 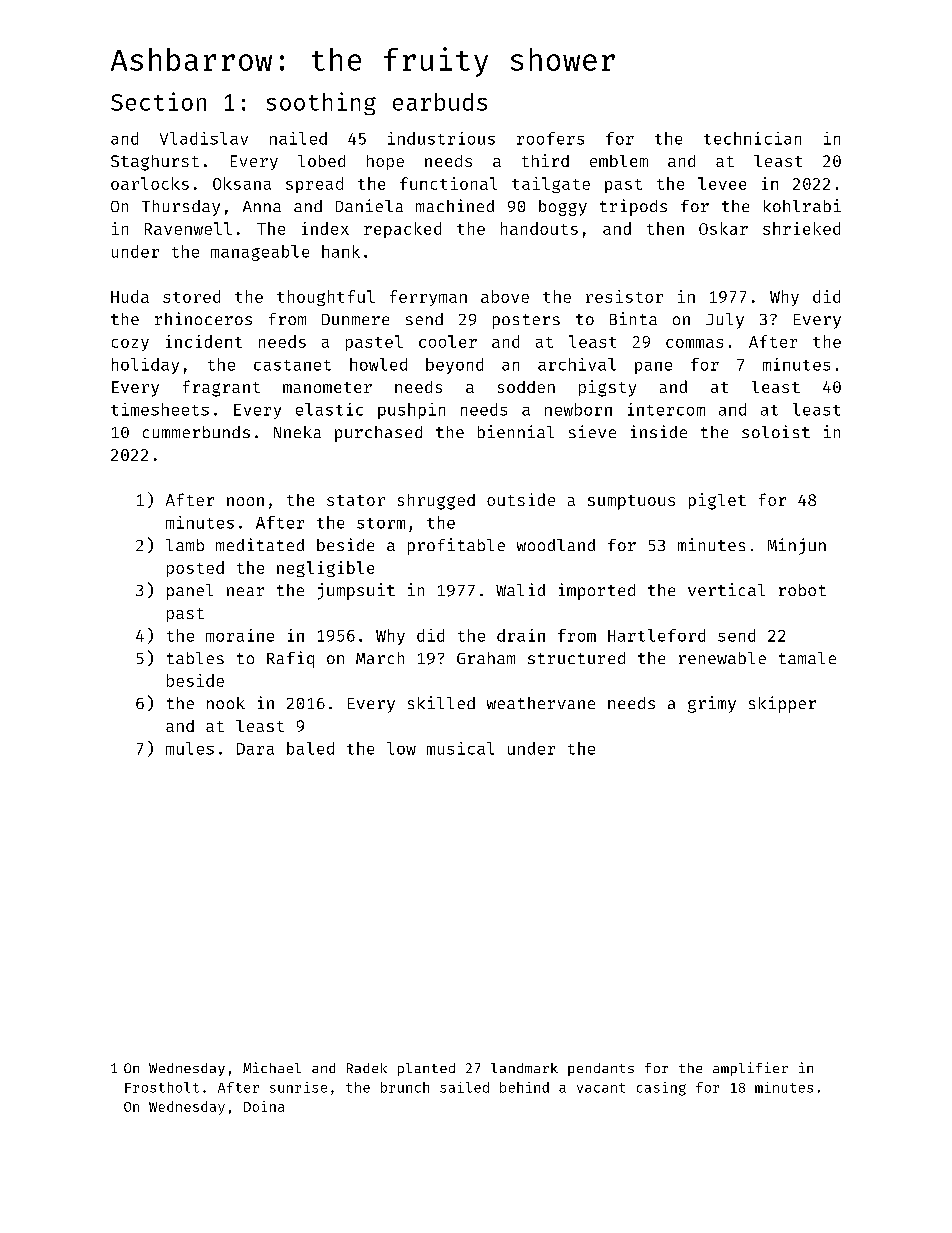 What do you see at coordinates (162, 1087) in the document?
I see `Frostholt` at bounding box center [162, 1087].
